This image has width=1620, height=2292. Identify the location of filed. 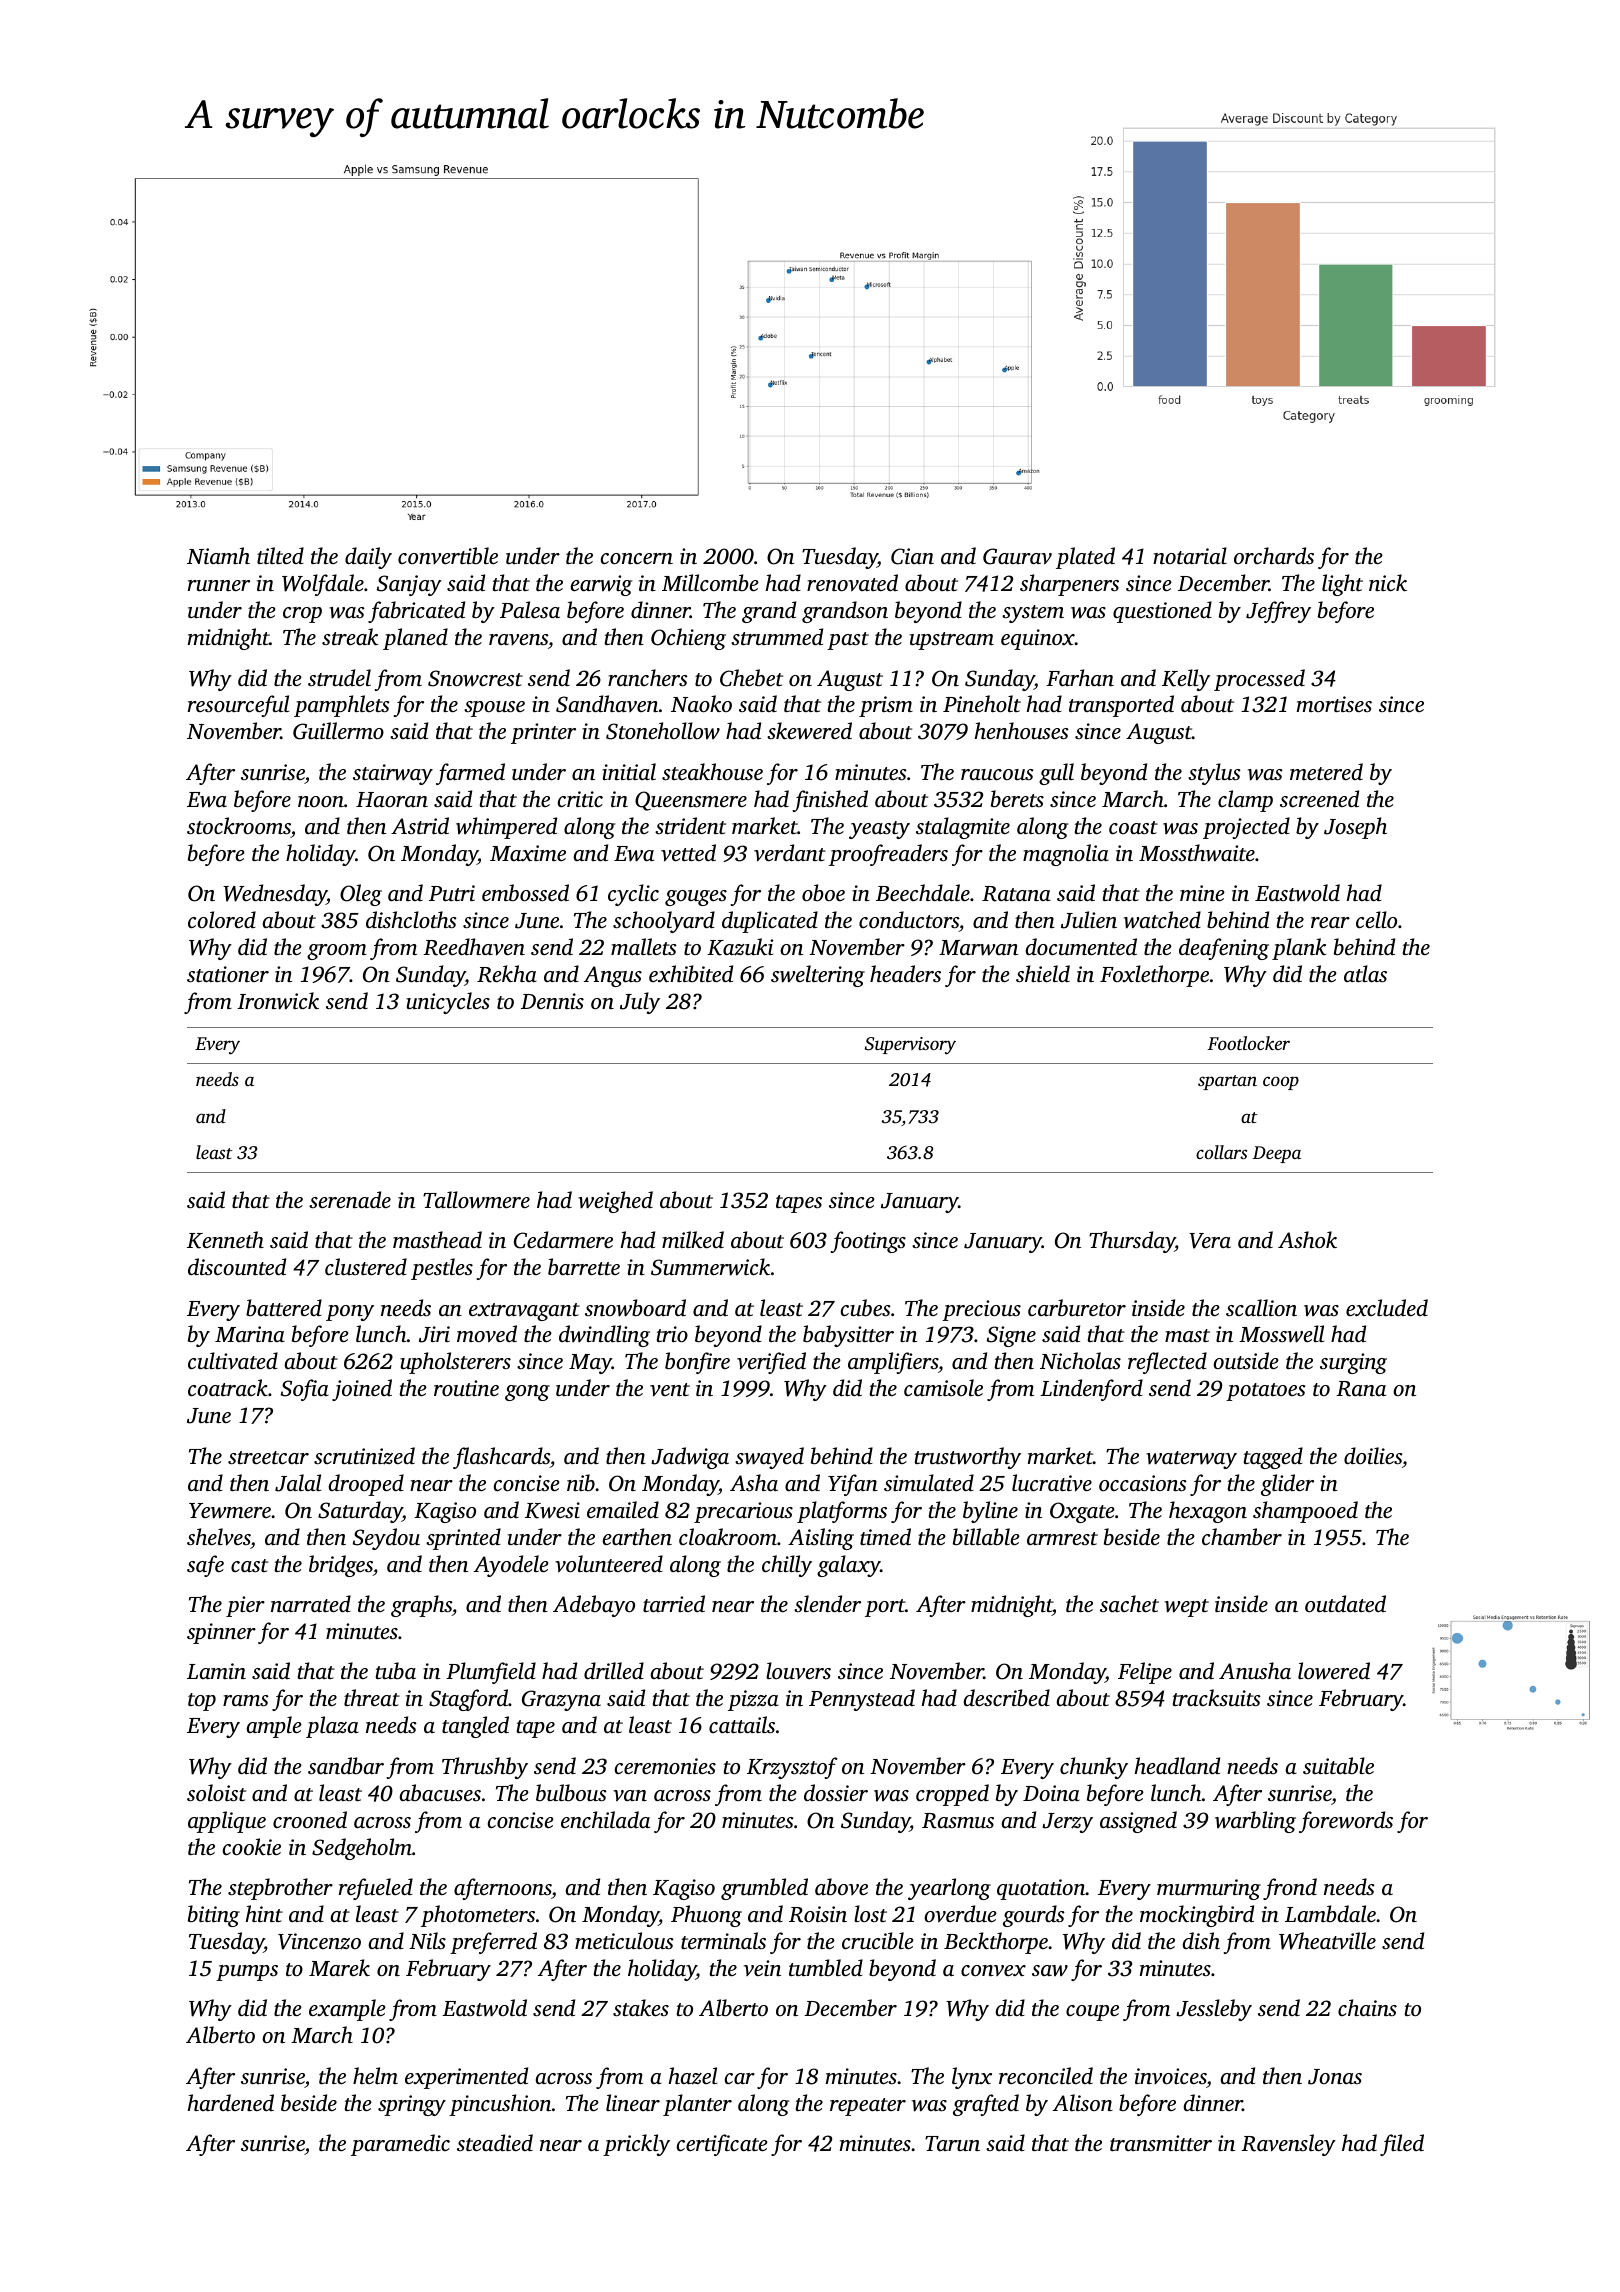
(1402, 2145).
